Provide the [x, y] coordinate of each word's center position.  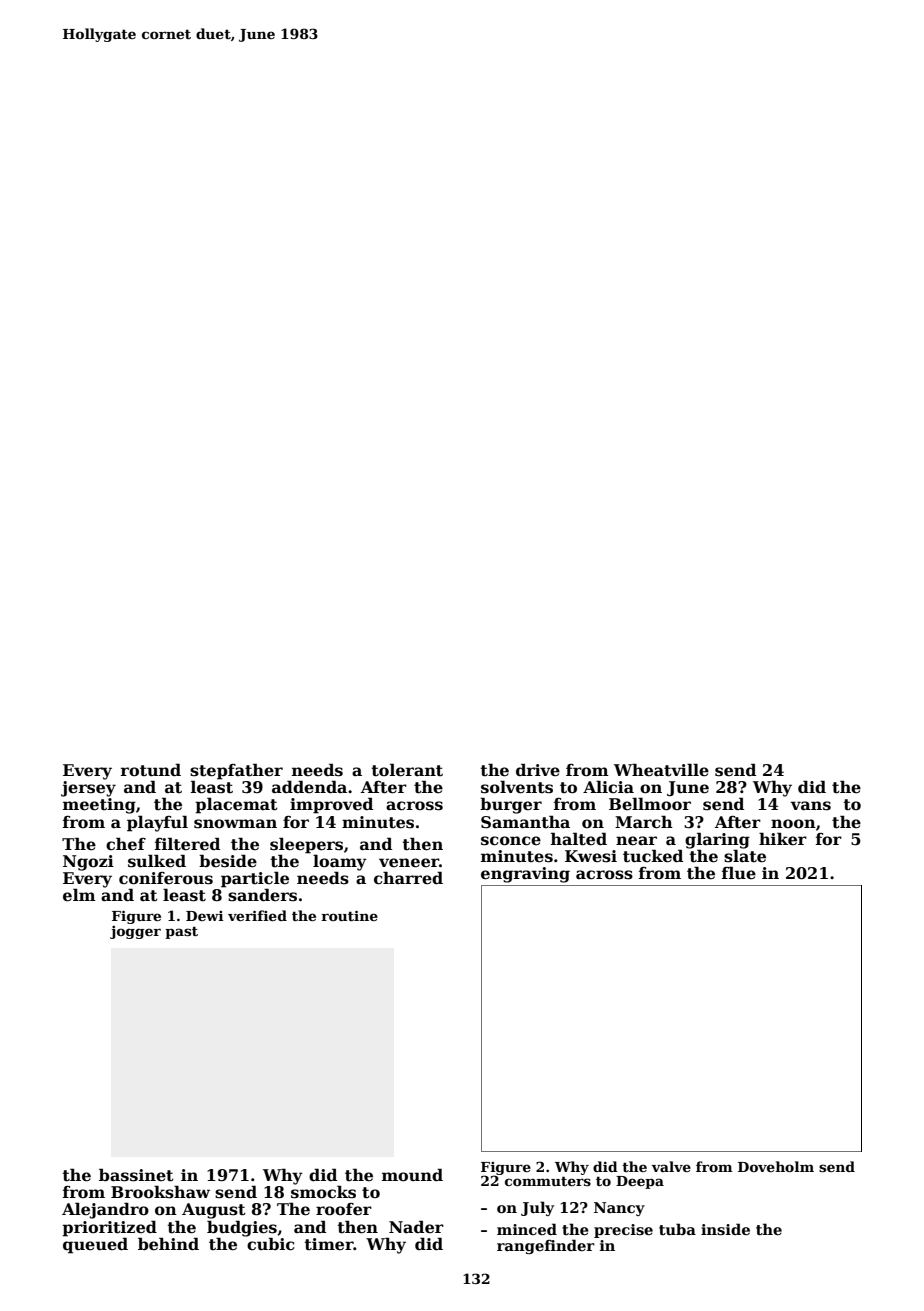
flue [739, 873]
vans [810, 806]
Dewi [204, 916]
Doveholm [776, 1166]
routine [349, 915]
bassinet [136, 1175]
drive [538, 770]
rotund [151, 770]
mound [412, 1175]
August [214, 1211]
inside [725, 1229]
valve [671, 1166]
